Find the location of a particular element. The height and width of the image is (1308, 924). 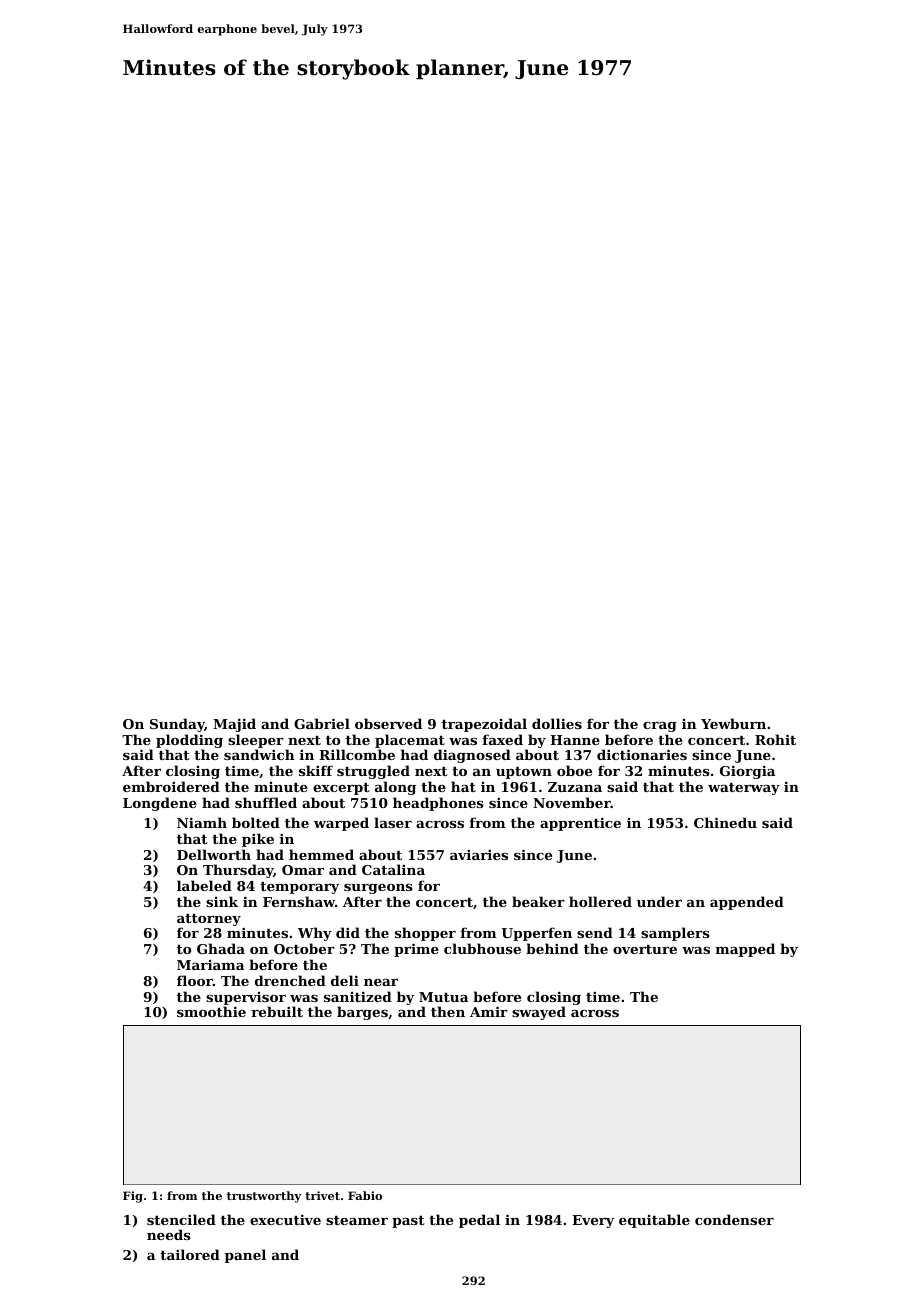

laser is located at coordinates (393, 822).
